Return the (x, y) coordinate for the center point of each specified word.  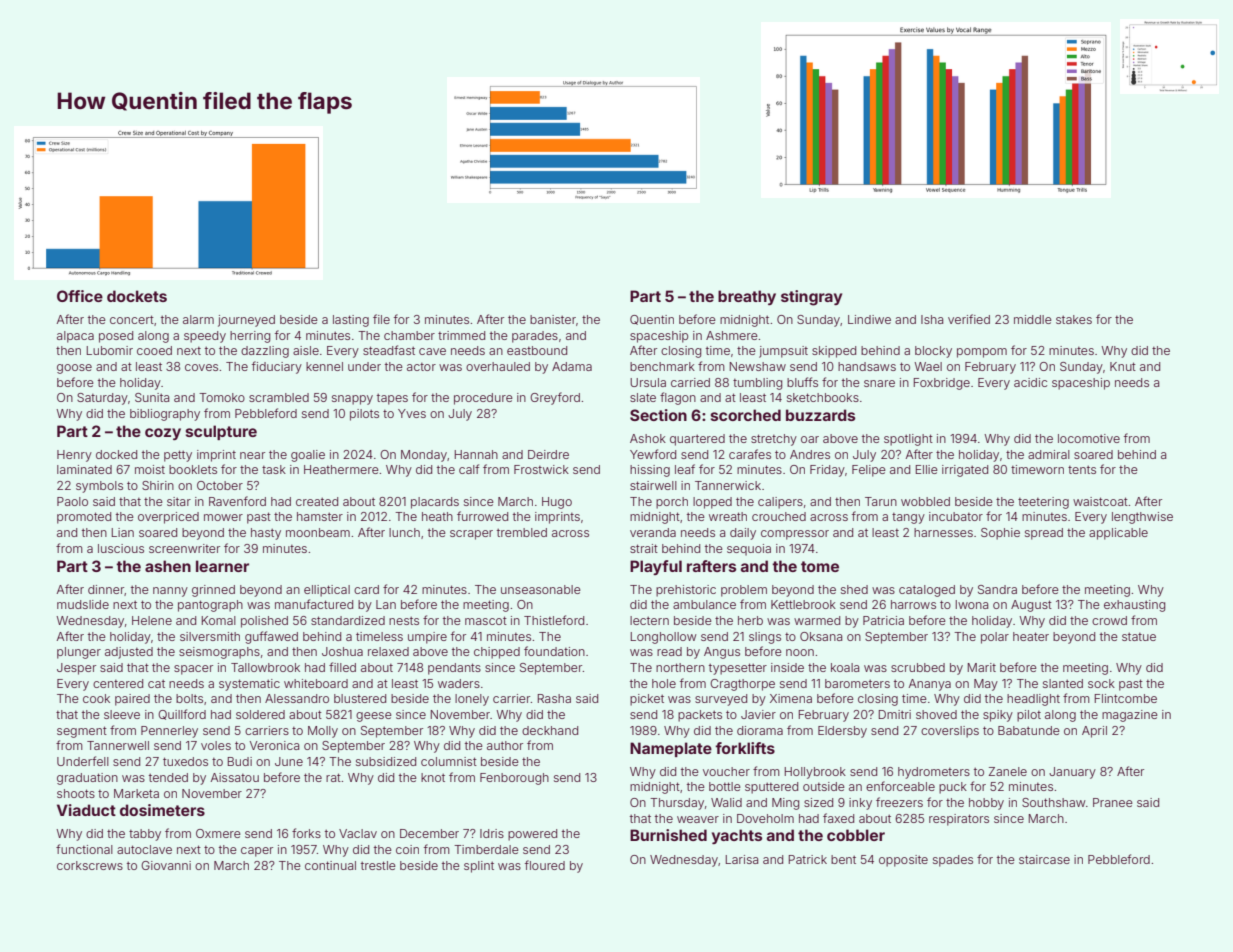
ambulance (704, 604)
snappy (352, 400)
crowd (1109, 620)
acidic (1030, 382)
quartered (697, 440)
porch (672, 503)
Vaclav (358, 833)
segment (82, 732)
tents (1082, 469)
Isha (932, 319)
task (274, 469)
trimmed (461, 335)
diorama (760, 730)
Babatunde (1029, 730)
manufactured (314, 604)
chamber (409, 335)
